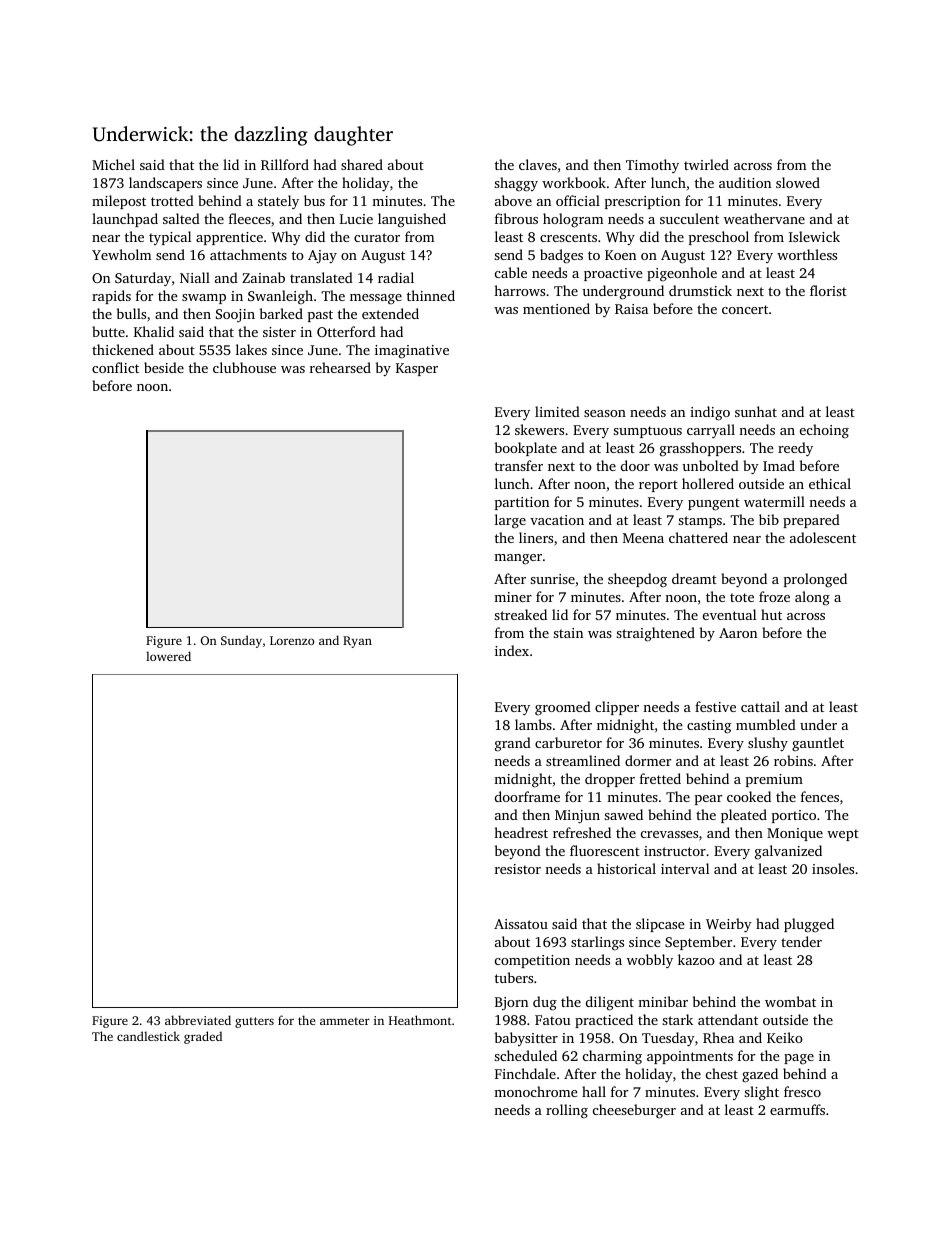 The image size is (952, 1233). What do you see at coordinates (583, 760) in the image?
I see `streamlined` at bounding box center [583, 760].
